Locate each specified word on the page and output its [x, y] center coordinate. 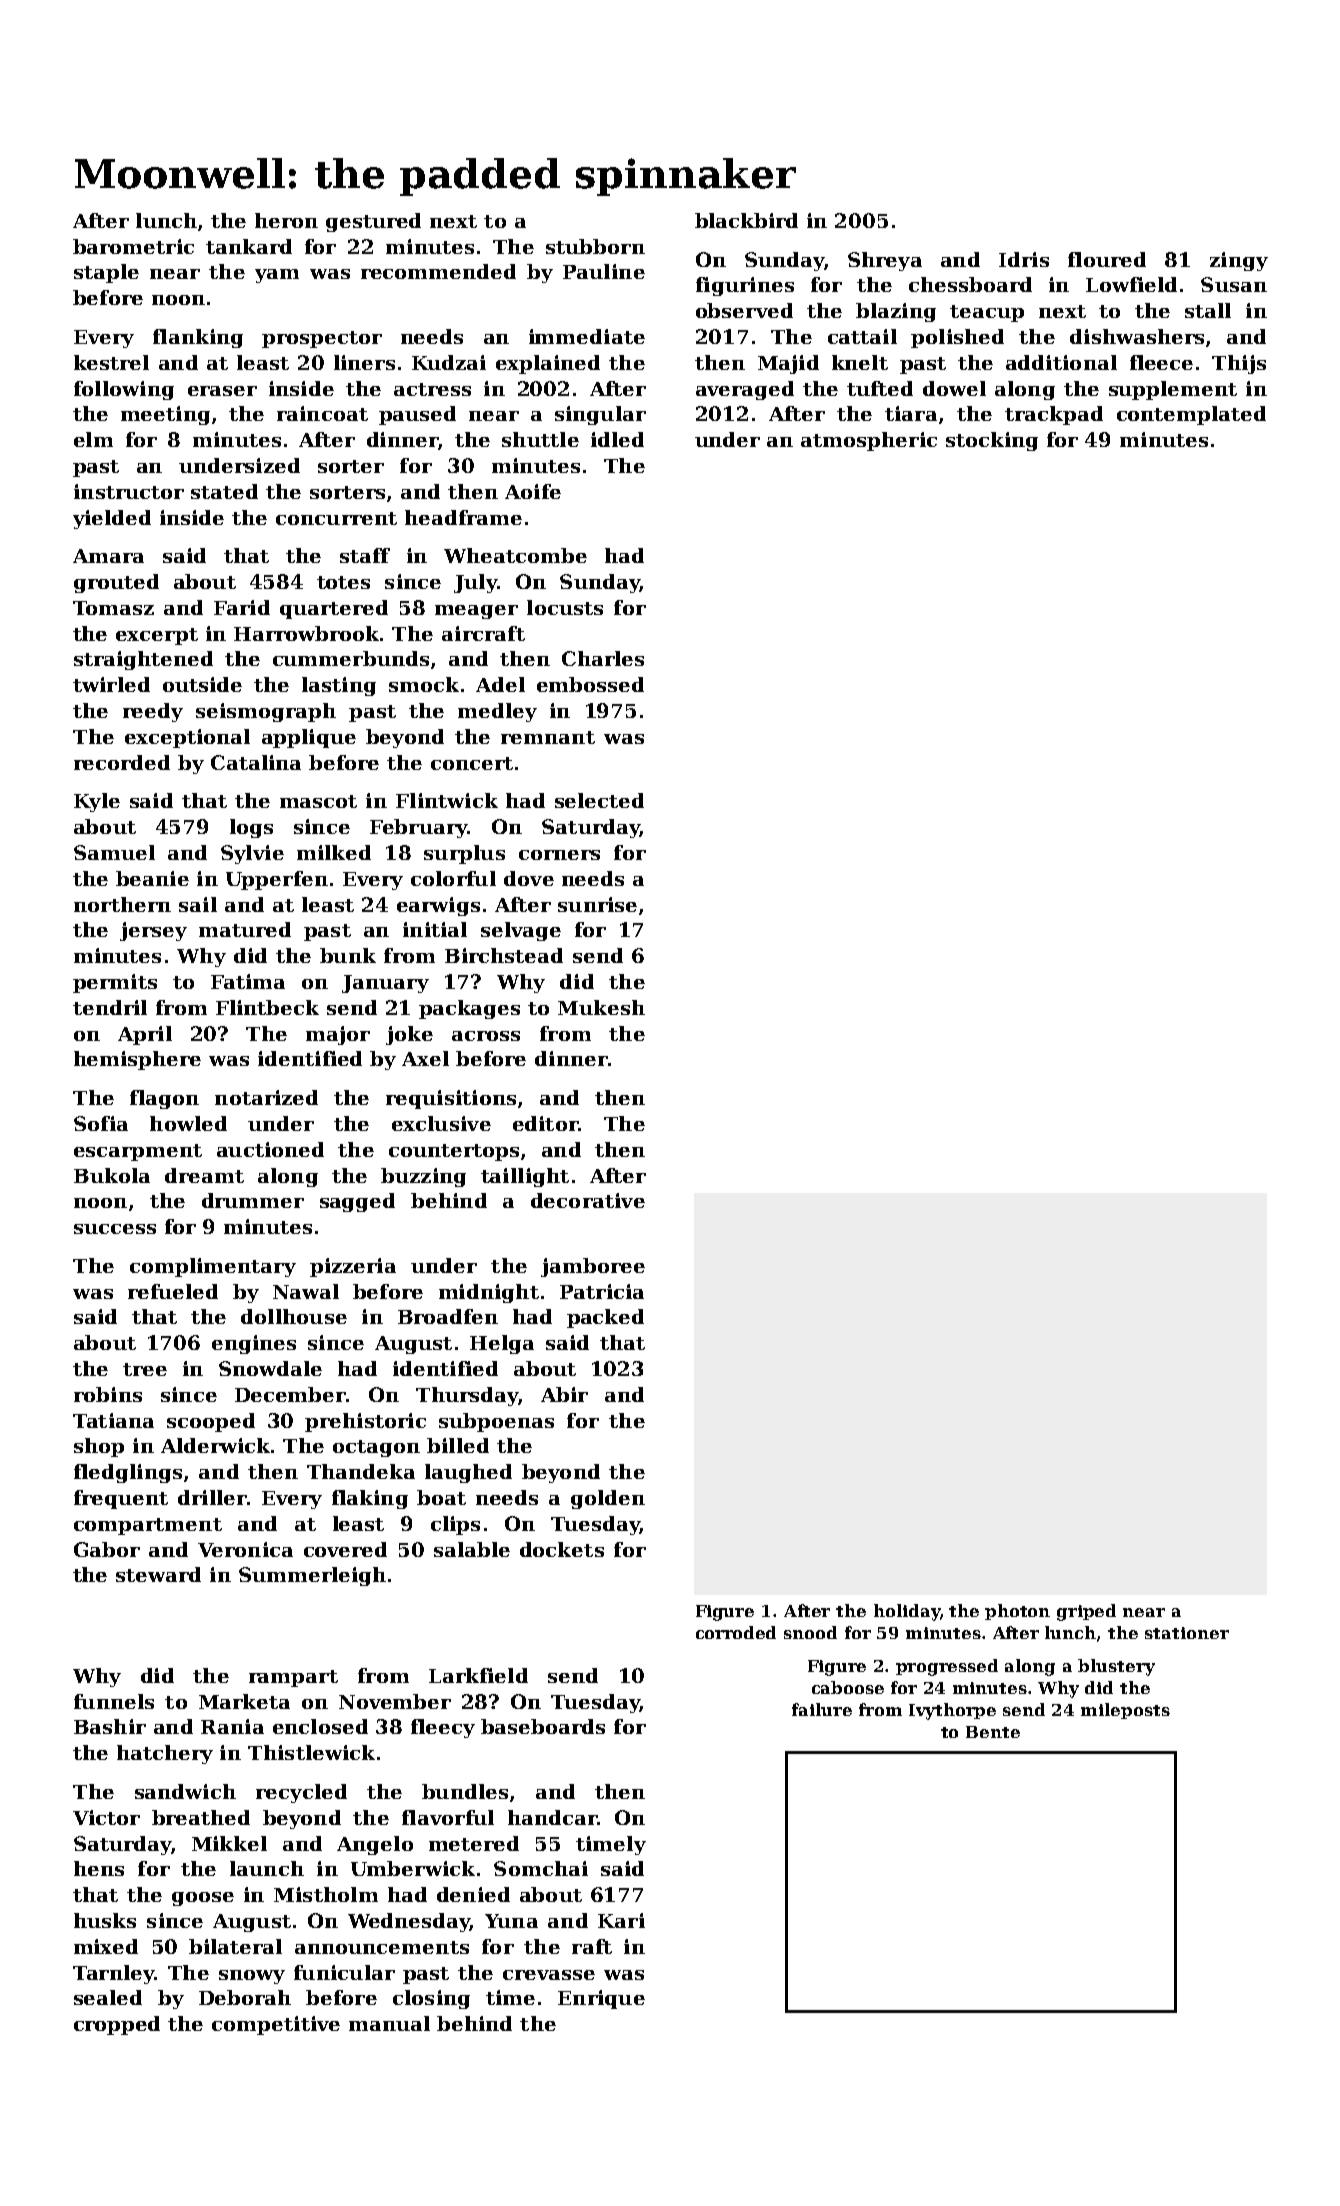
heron [286, 220]
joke [409, 1035]
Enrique [601, 1999]
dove [529, 878]
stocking [992, 441]
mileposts [1125, 1711]
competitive [276, 2025]
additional [1061, 362]
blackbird [746, 220]
